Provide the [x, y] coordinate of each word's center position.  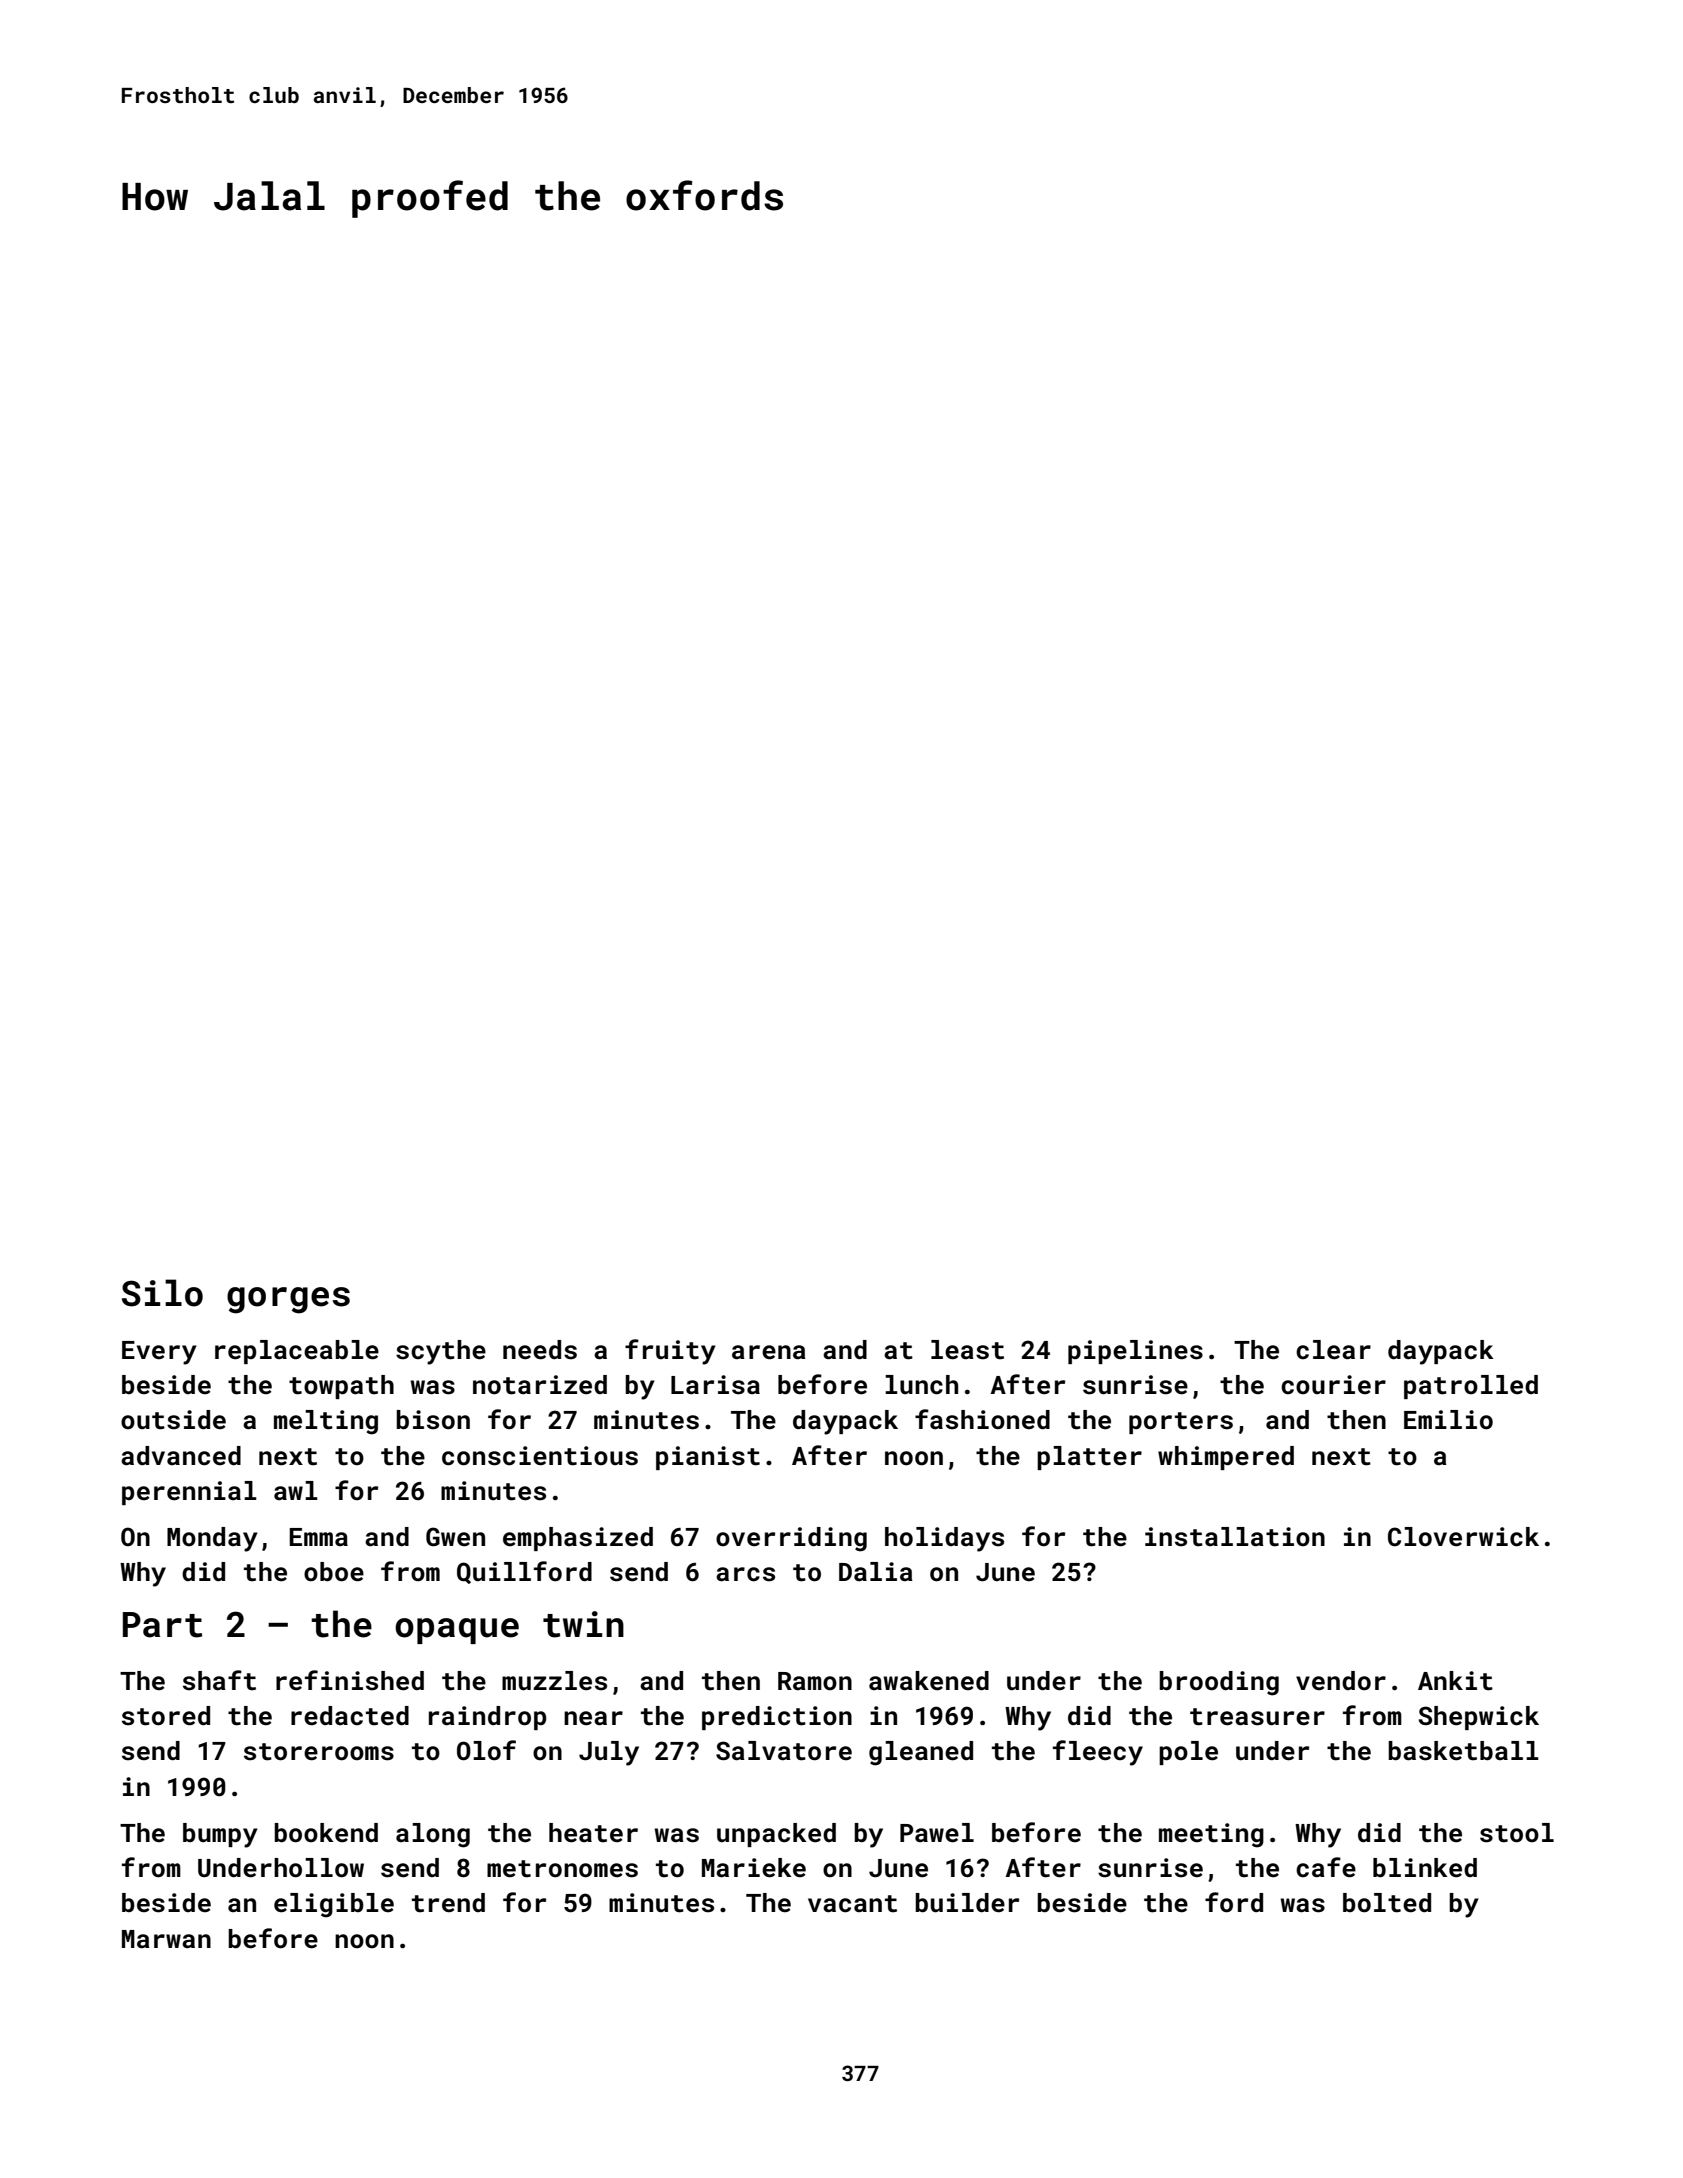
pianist [708, 1458]
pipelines [1135, 1352]
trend [448, 1903]
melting [326, 1422]
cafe [1326, 1867]
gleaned [921, 1753]
